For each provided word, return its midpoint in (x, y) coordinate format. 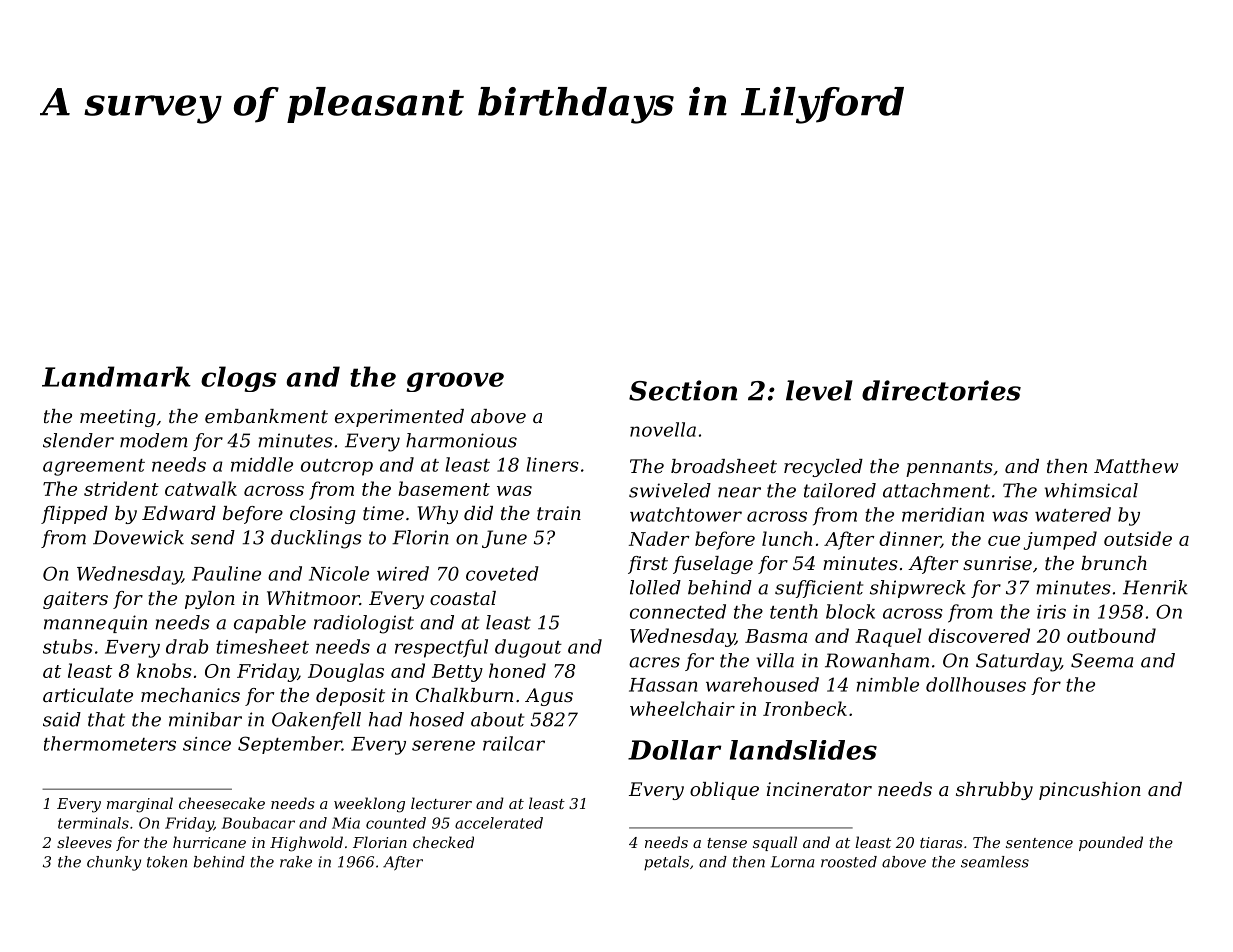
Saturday (1018, 662)
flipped (74, 515)
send (213, 537)
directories (941, 390)
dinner (910, 539)
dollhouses (976, 684)
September (290, 745)
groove (455, 382)
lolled (655, 587)
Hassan (663, 685)
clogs (239, 379)
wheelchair (682, 708)
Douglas (346, 672)
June (504, 539)
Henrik (1155, 587)
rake (296, 862)
